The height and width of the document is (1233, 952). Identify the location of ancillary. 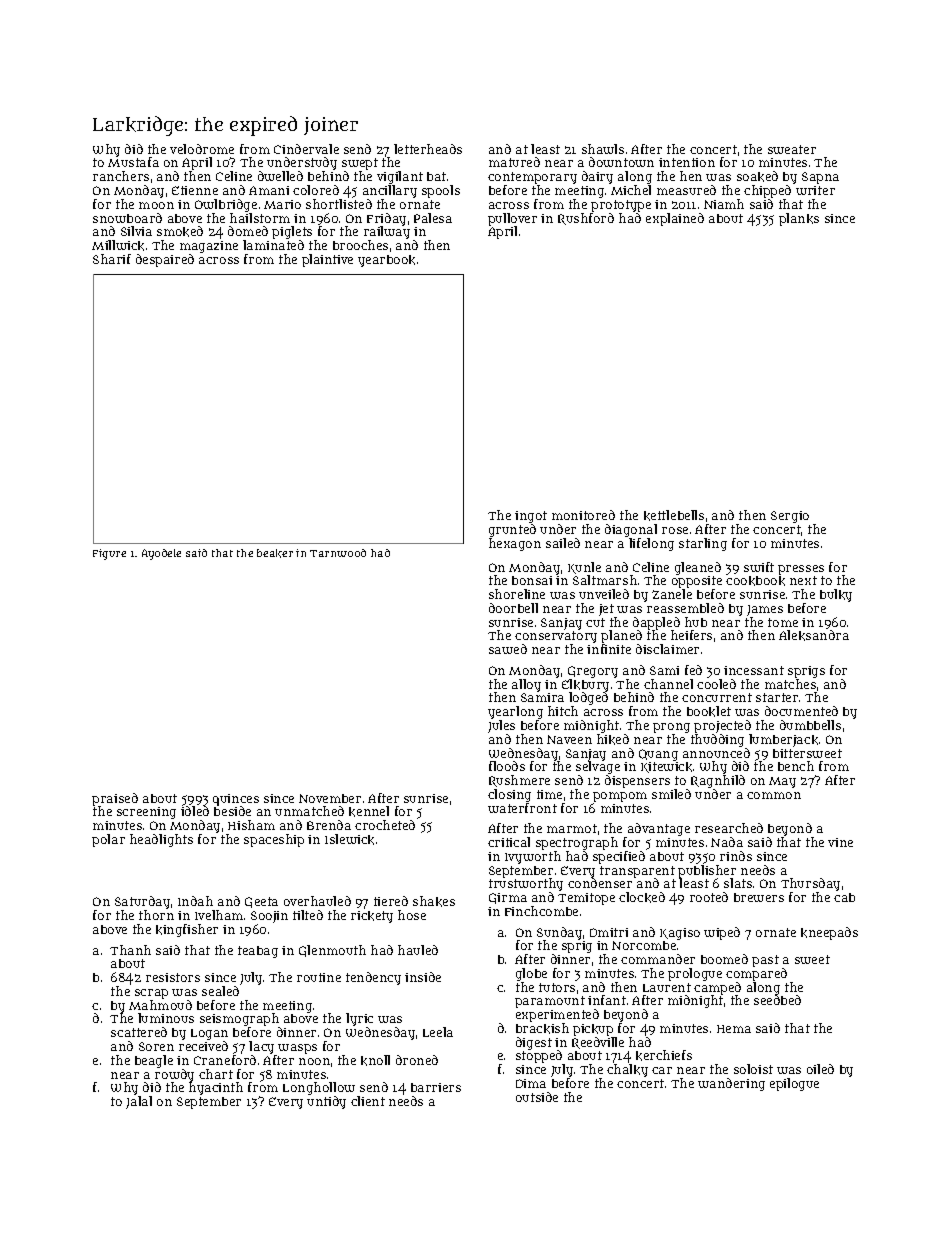
(390, 191).
